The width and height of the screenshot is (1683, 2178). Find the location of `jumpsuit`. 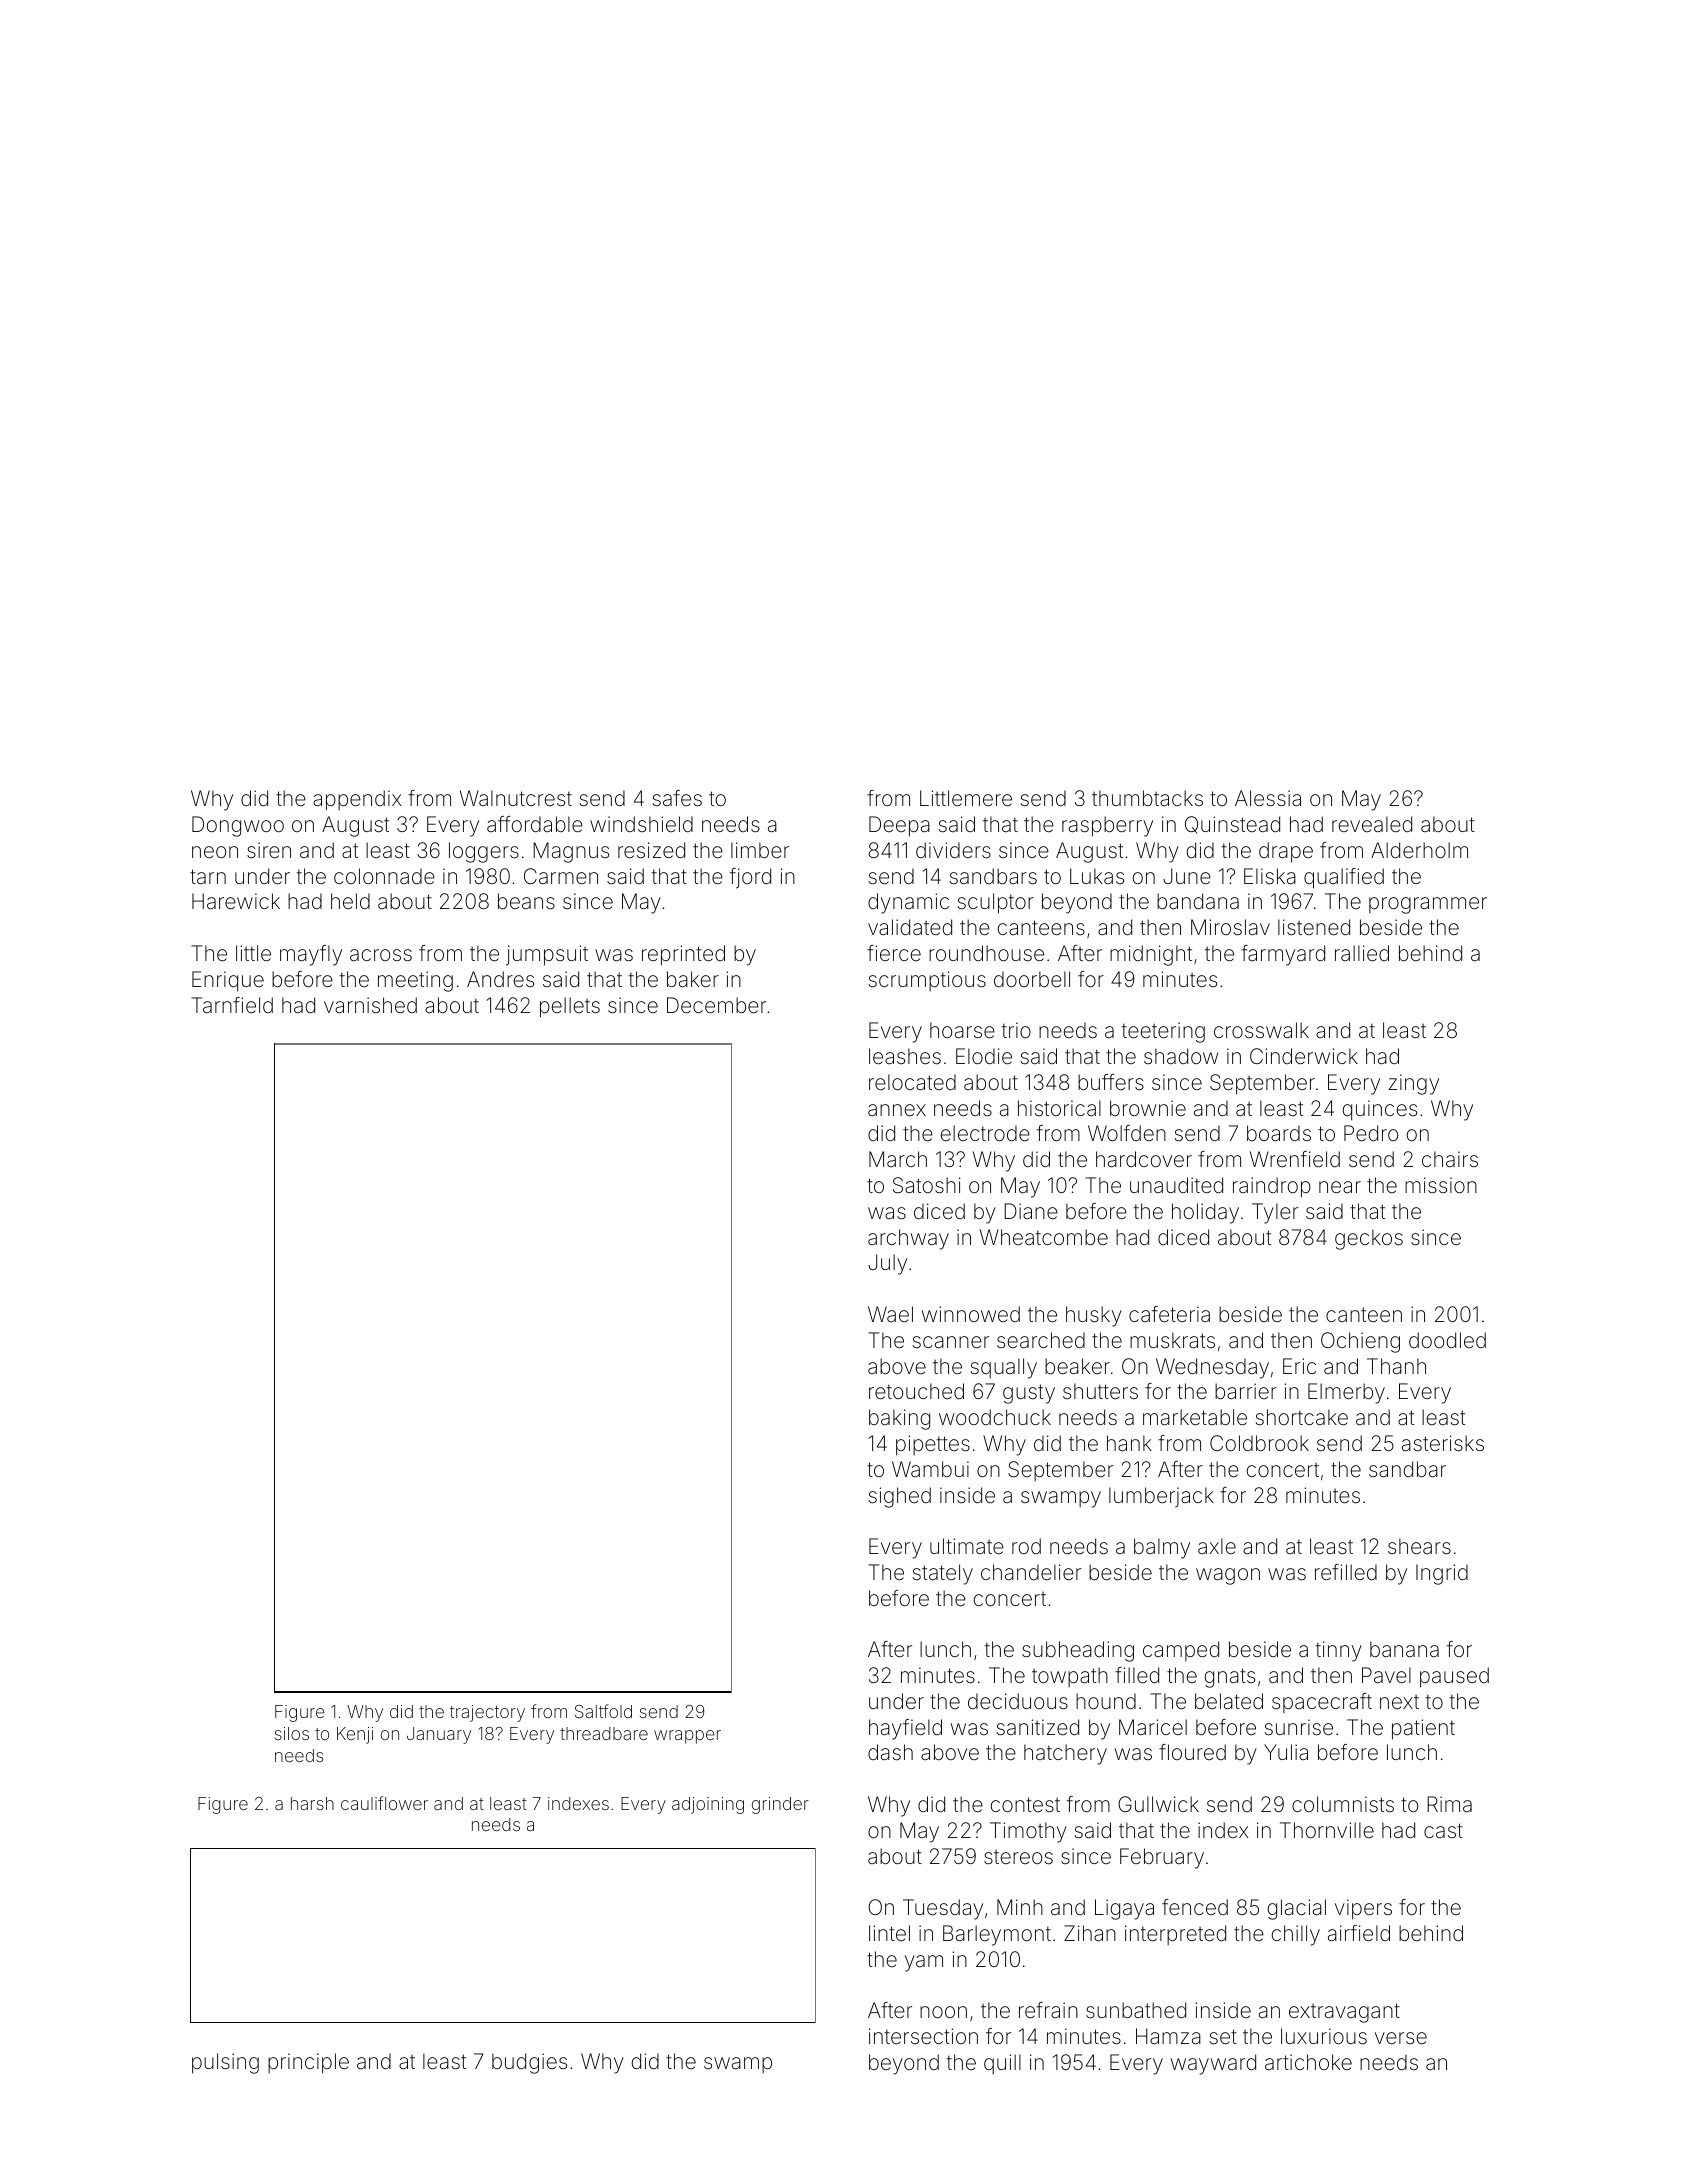

jumpsuit is located at coordinates (547, 955).
